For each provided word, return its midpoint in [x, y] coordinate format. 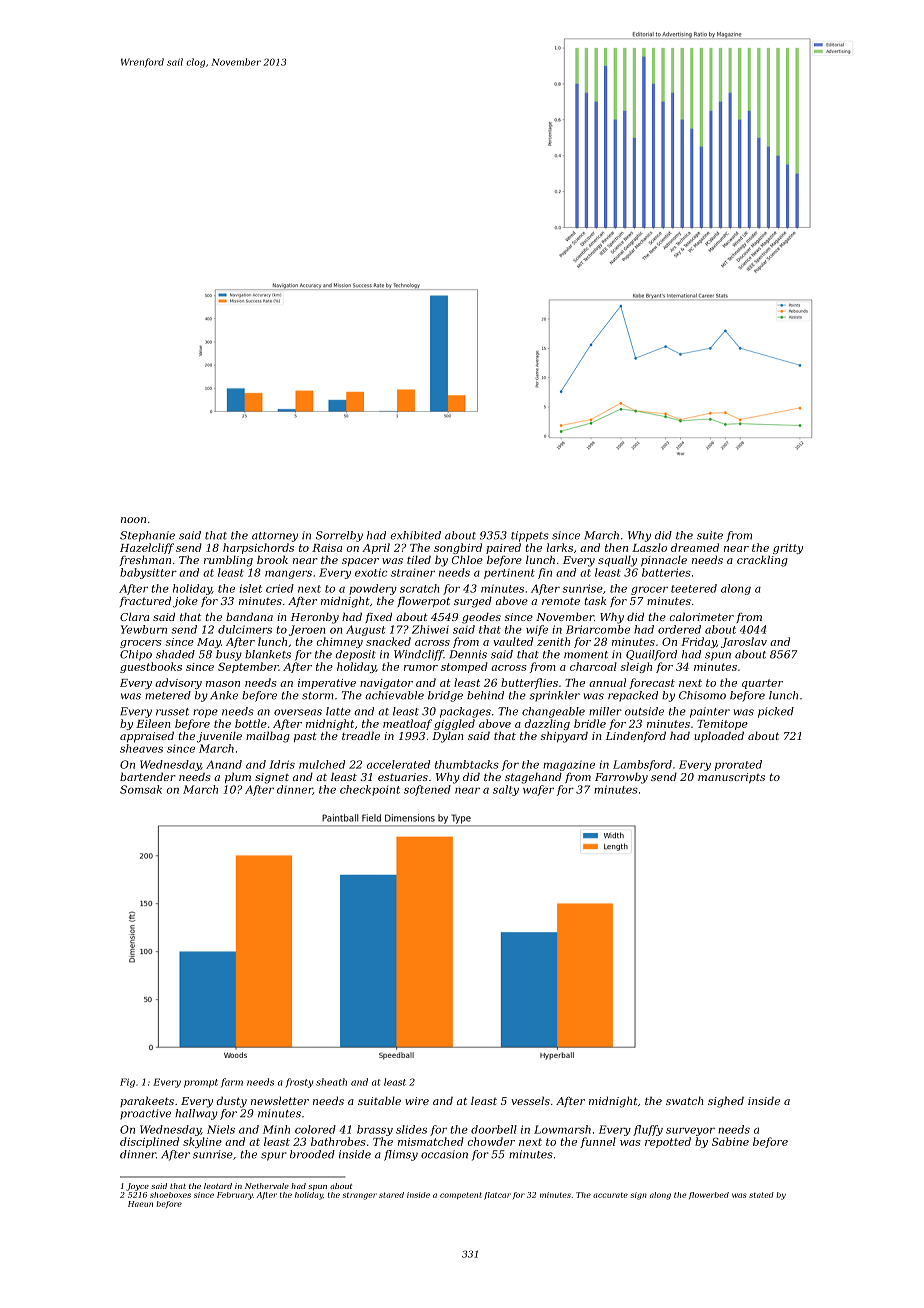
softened [427, 790]
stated [761, 1195]
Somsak [141, 789]
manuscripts [731, 778]
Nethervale [267, 1186]
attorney [275, 537]
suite [710, 535]
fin [545, 573]
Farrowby [621, 778]
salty [506, 790]
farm [232, 1083]
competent [461, 1195]
